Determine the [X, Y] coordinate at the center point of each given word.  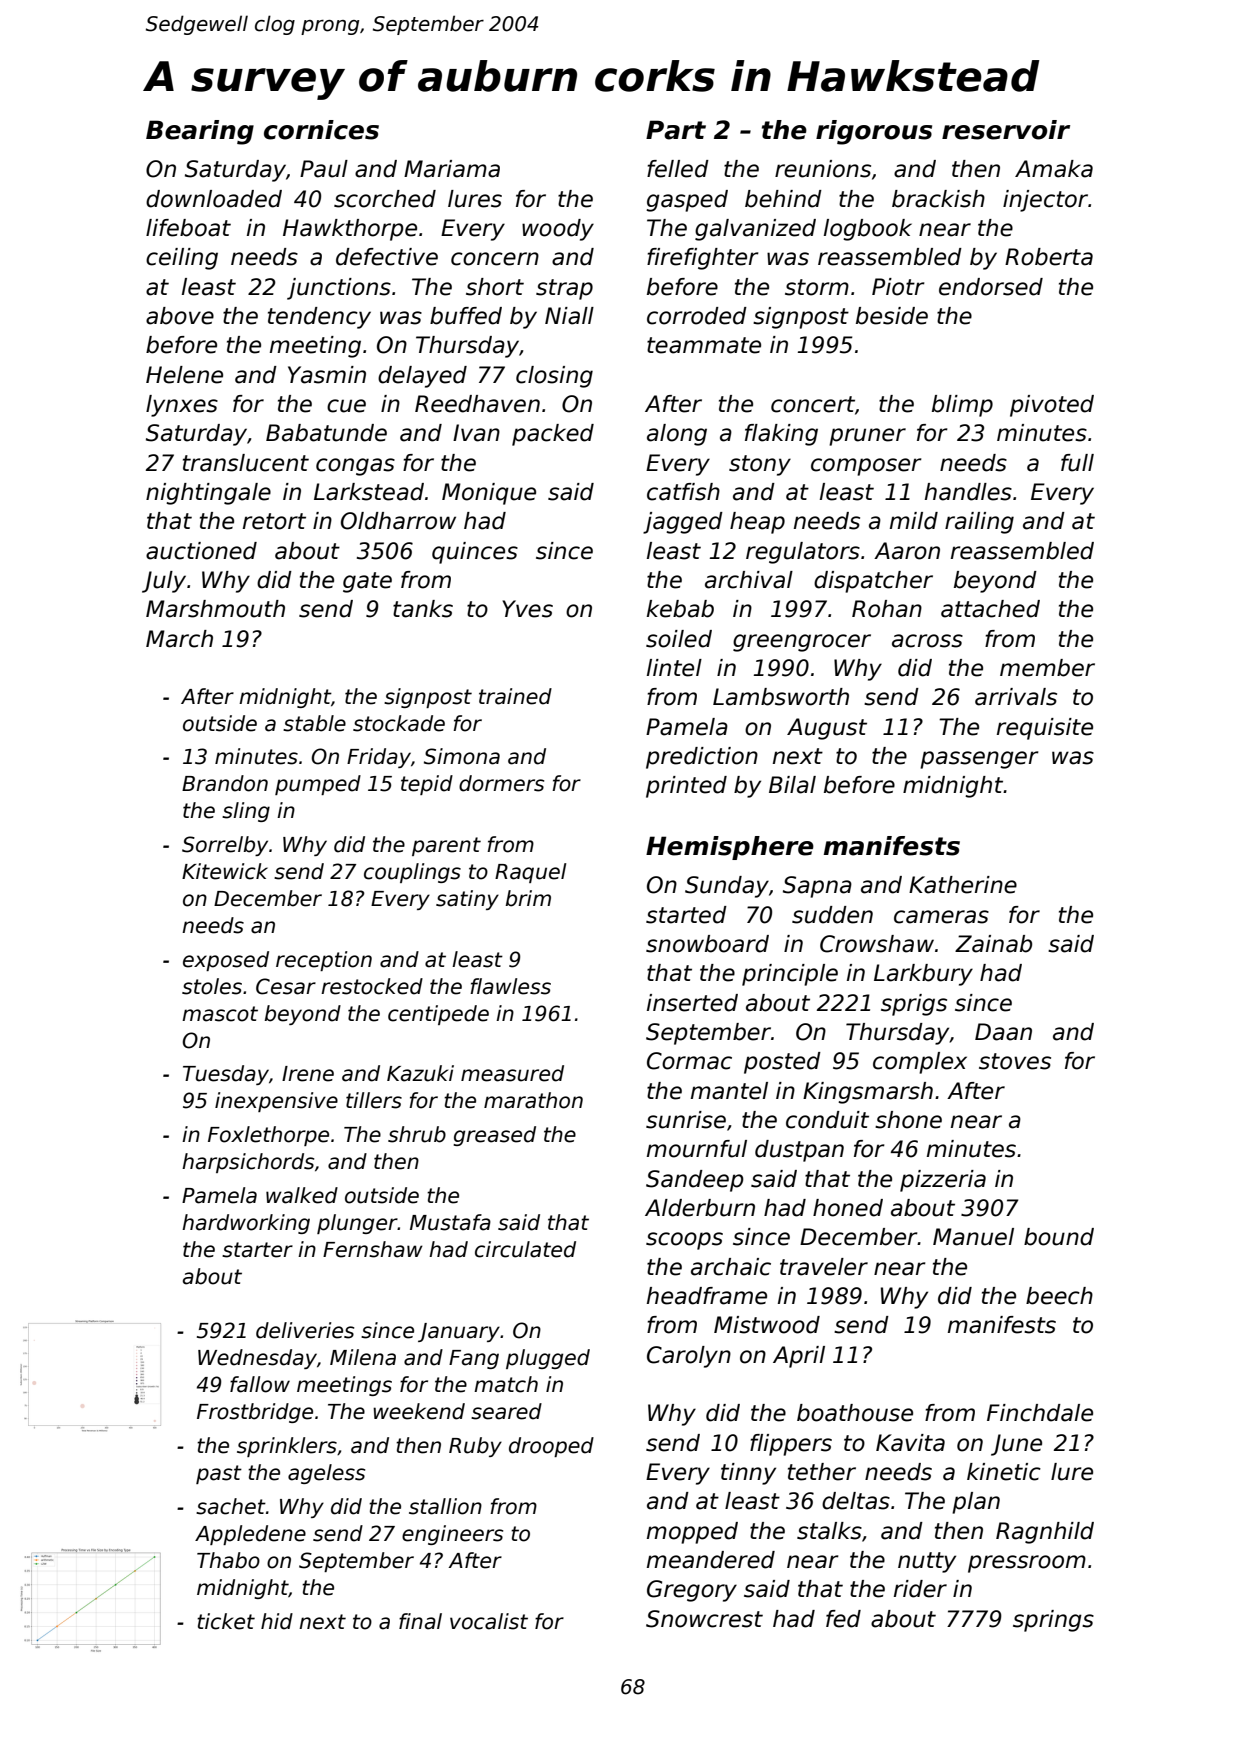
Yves [527, 609]
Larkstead [369, 492]
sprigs [914, 1005]
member [1047, 668]
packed [553, 435]
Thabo [228, 1560]
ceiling [182, 259]
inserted [692, 1003]
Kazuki [420, 1073]
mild [914, 521]
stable [314, 723]
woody [558, 230]
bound [1059, 1237]
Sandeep [695, 1181]
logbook [868, 230]
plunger [357, 1224]
